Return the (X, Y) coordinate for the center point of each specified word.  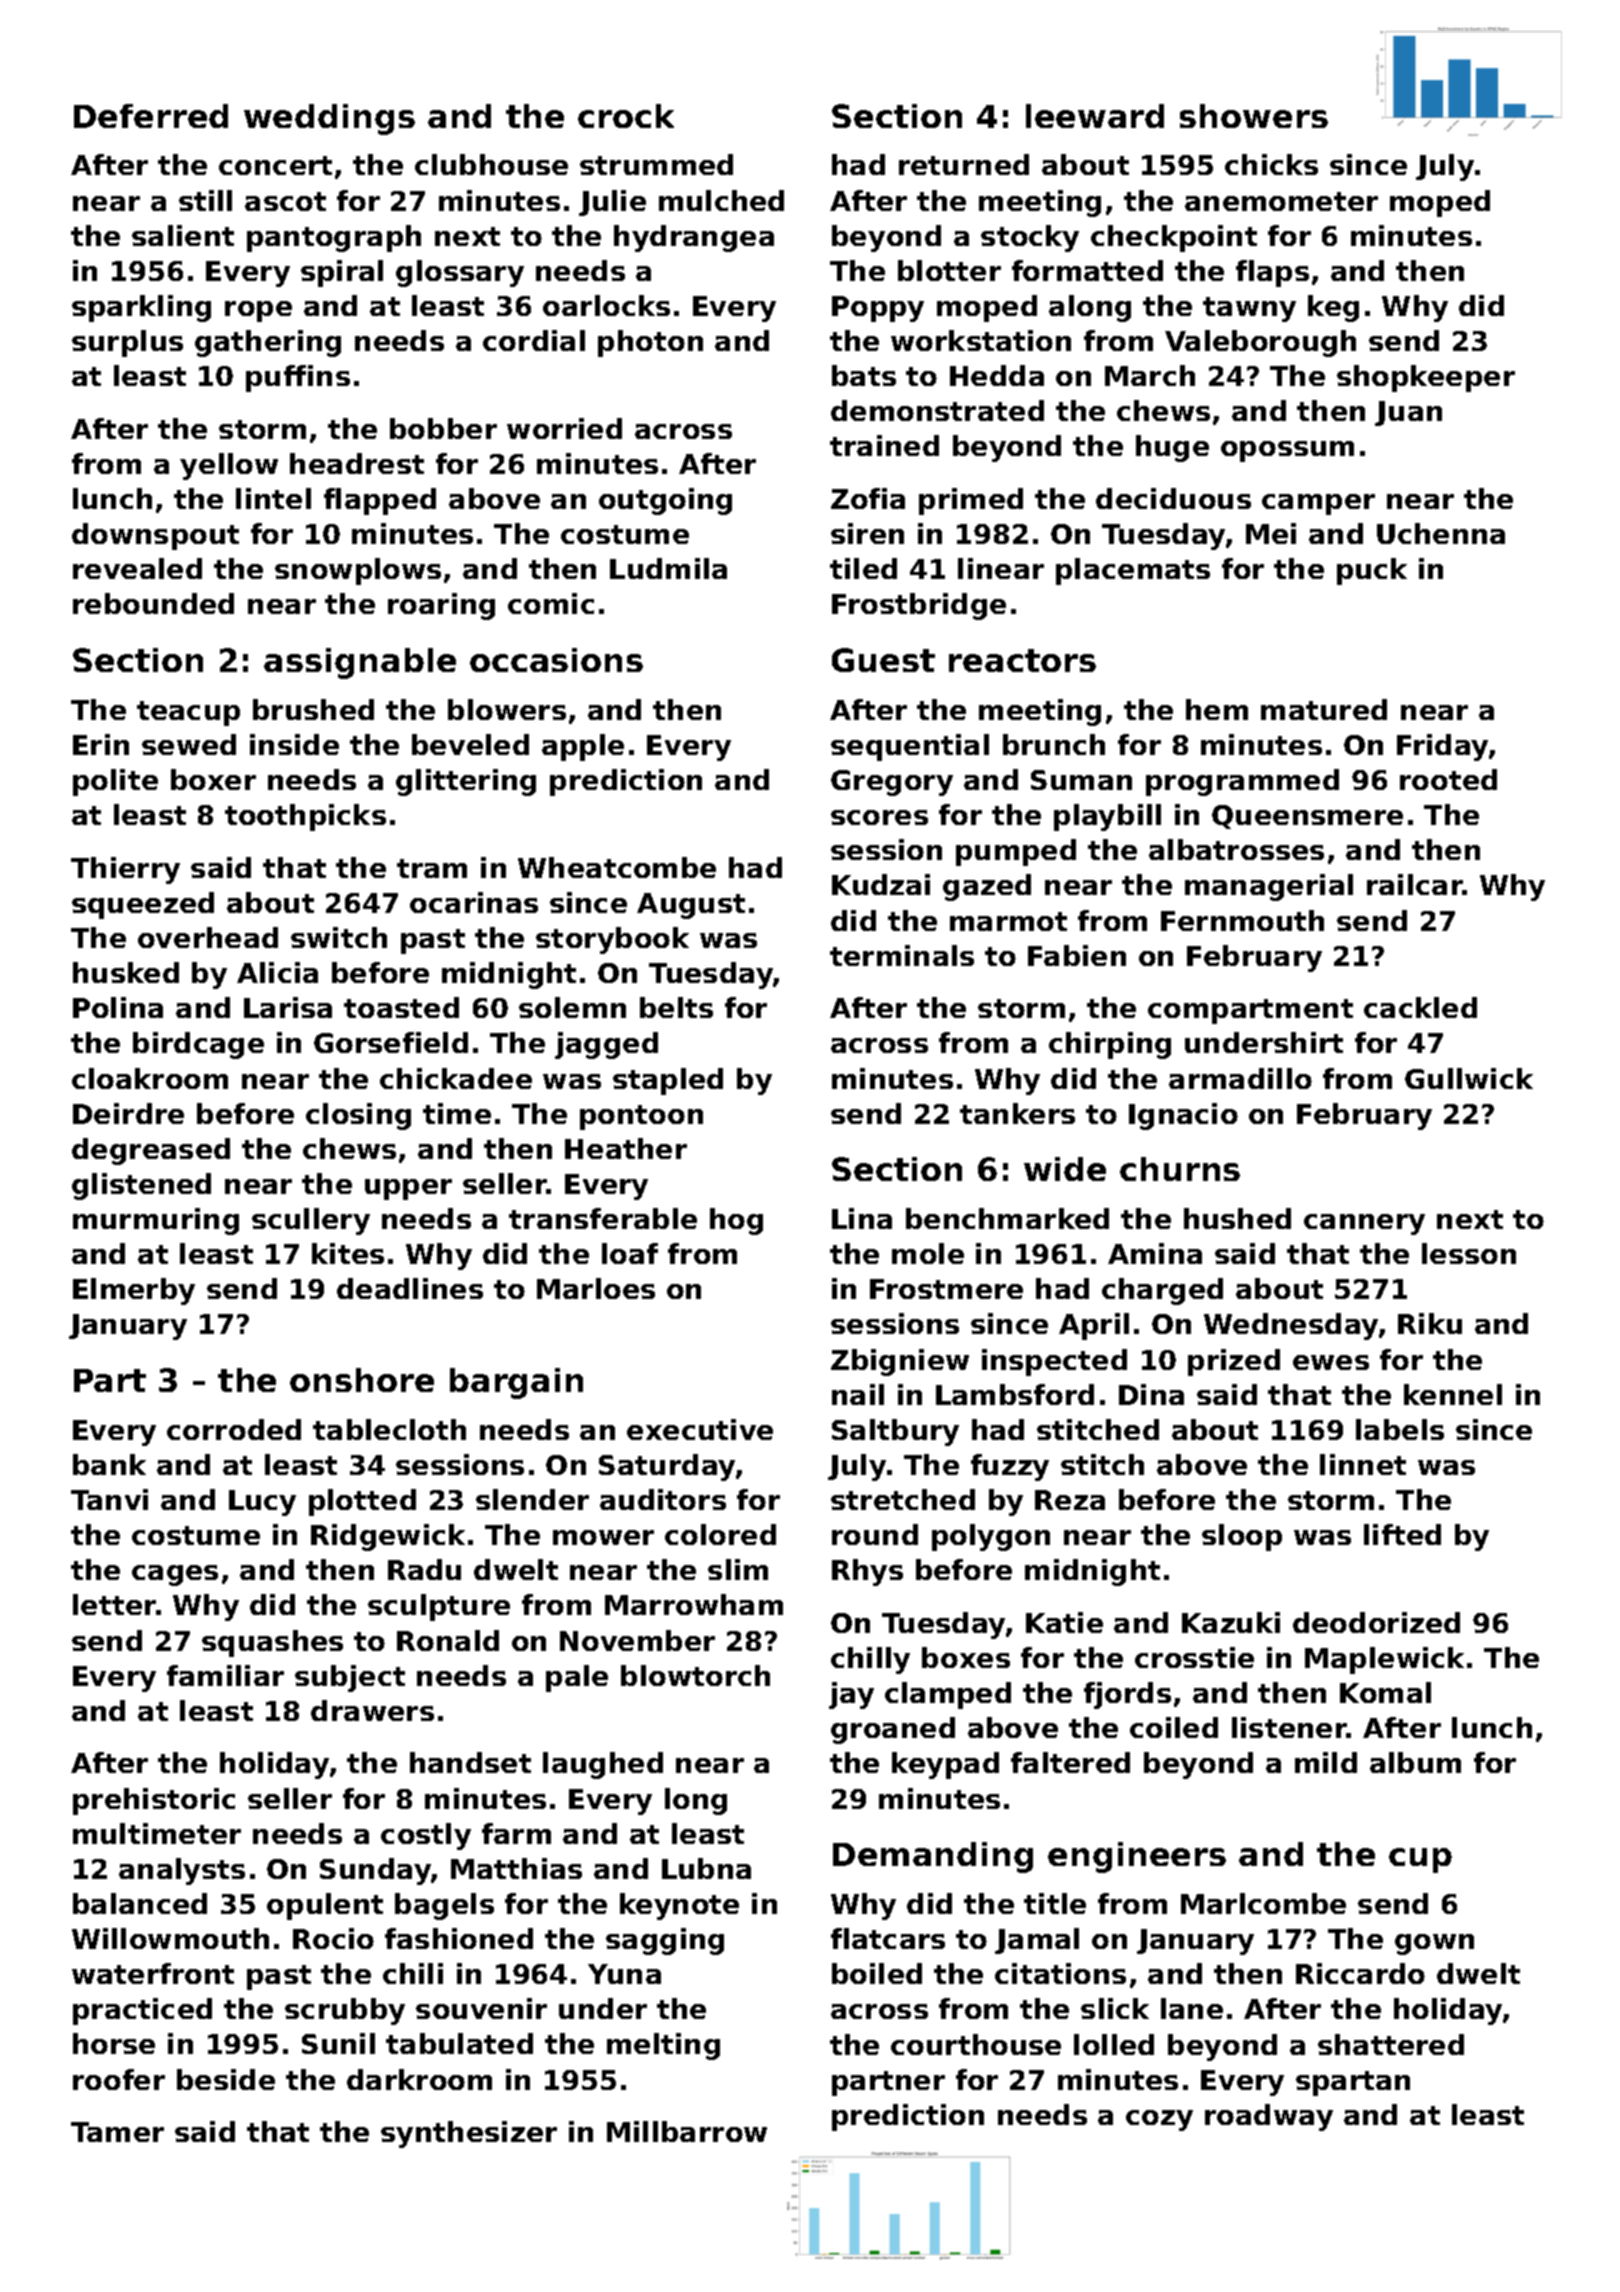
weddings (329, 119)
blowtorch (695, 1675)
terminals (902, 955)
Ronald (448, 1640)
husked (126, 972)
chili (413, 1973)
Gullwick (1469, 1078)
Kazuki (1231, 1622)
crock (626, 116)
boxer (213, 779)
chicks (1271, 164)
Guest (883, 660)
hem (1217, 709)
